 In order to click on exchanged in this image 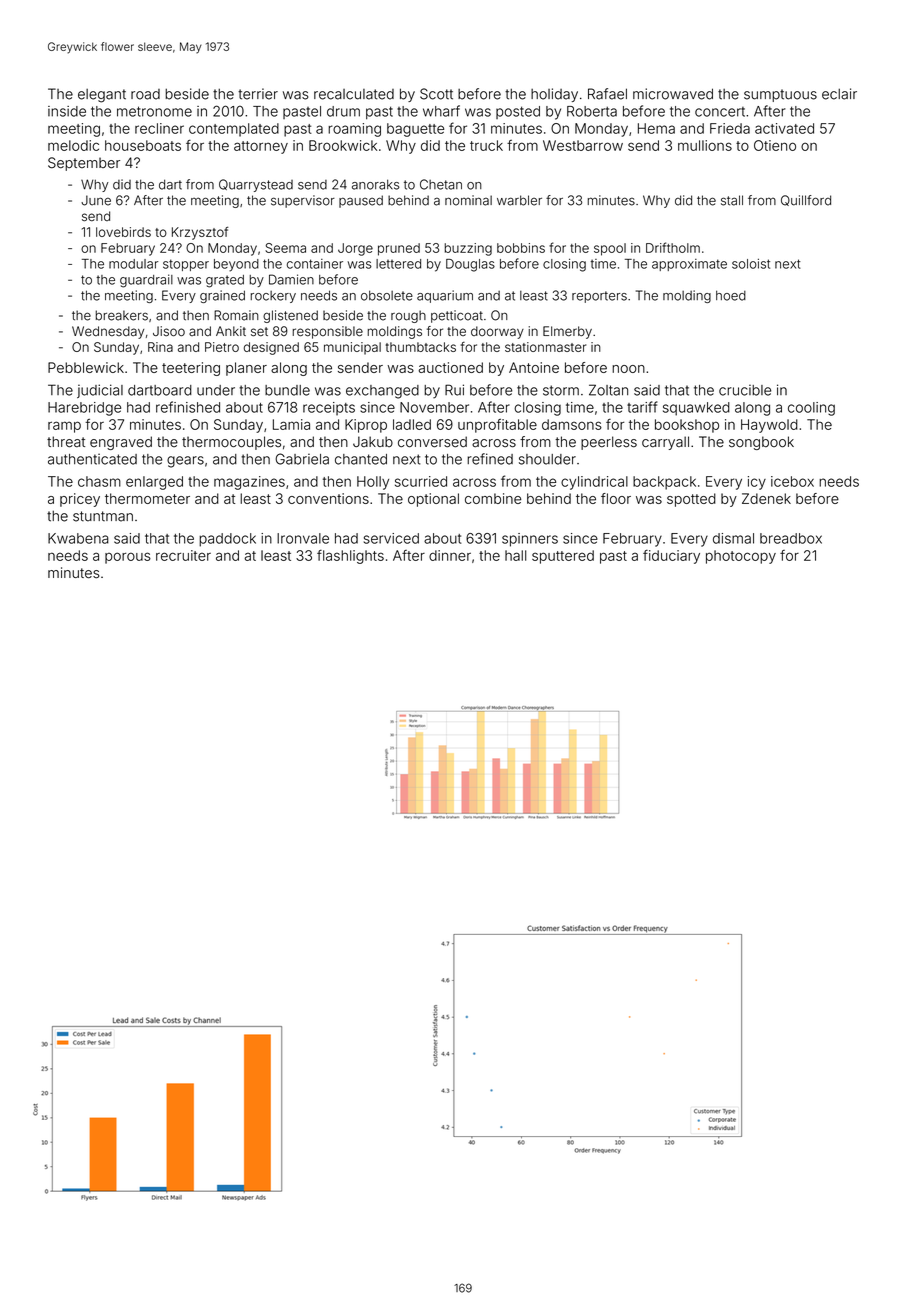, I will do `click(382, 392)`.
